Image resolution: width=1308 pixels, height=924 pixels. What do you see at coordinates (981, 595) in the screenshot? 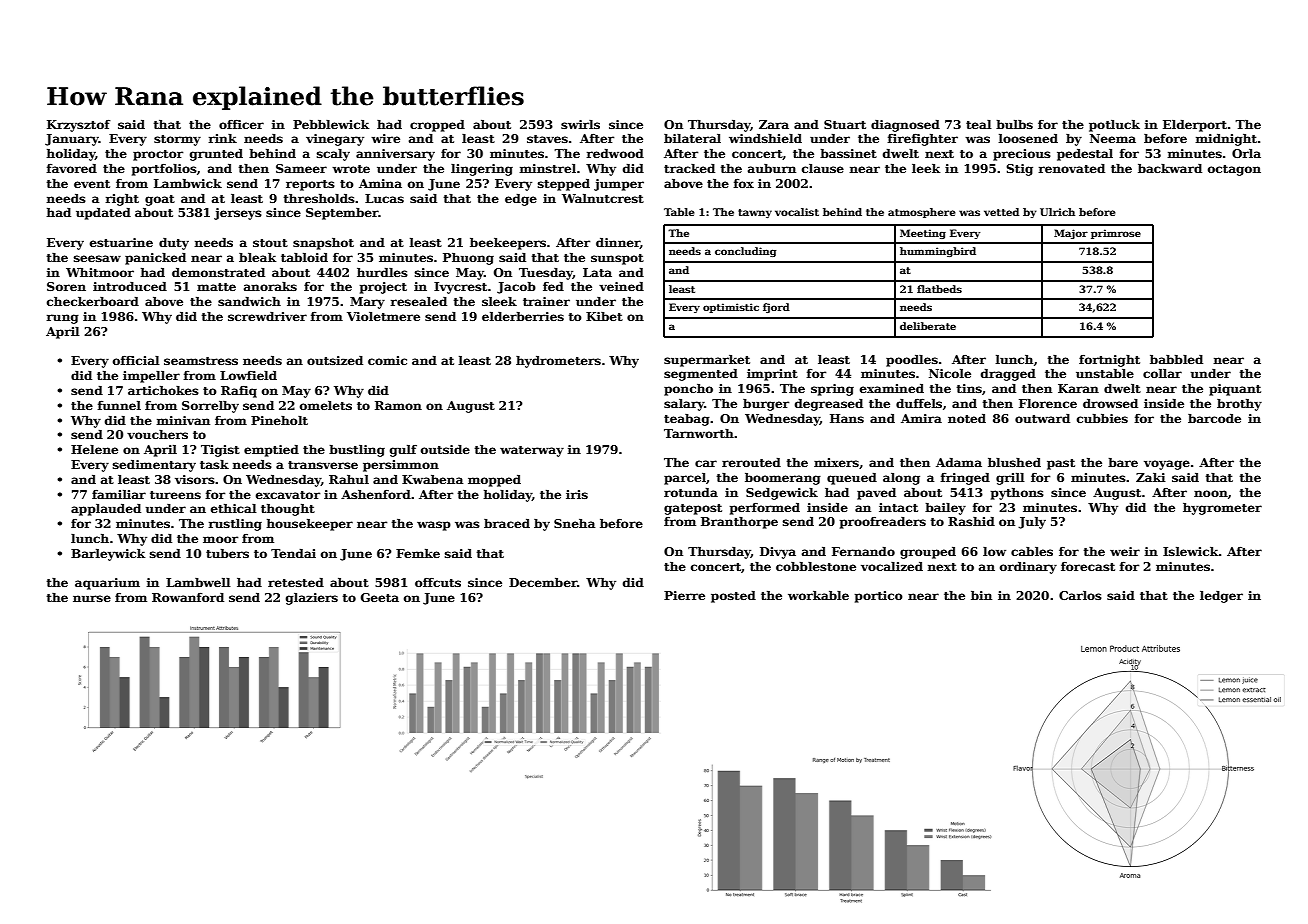
I see `bin` at bounding box center [981, 595].
